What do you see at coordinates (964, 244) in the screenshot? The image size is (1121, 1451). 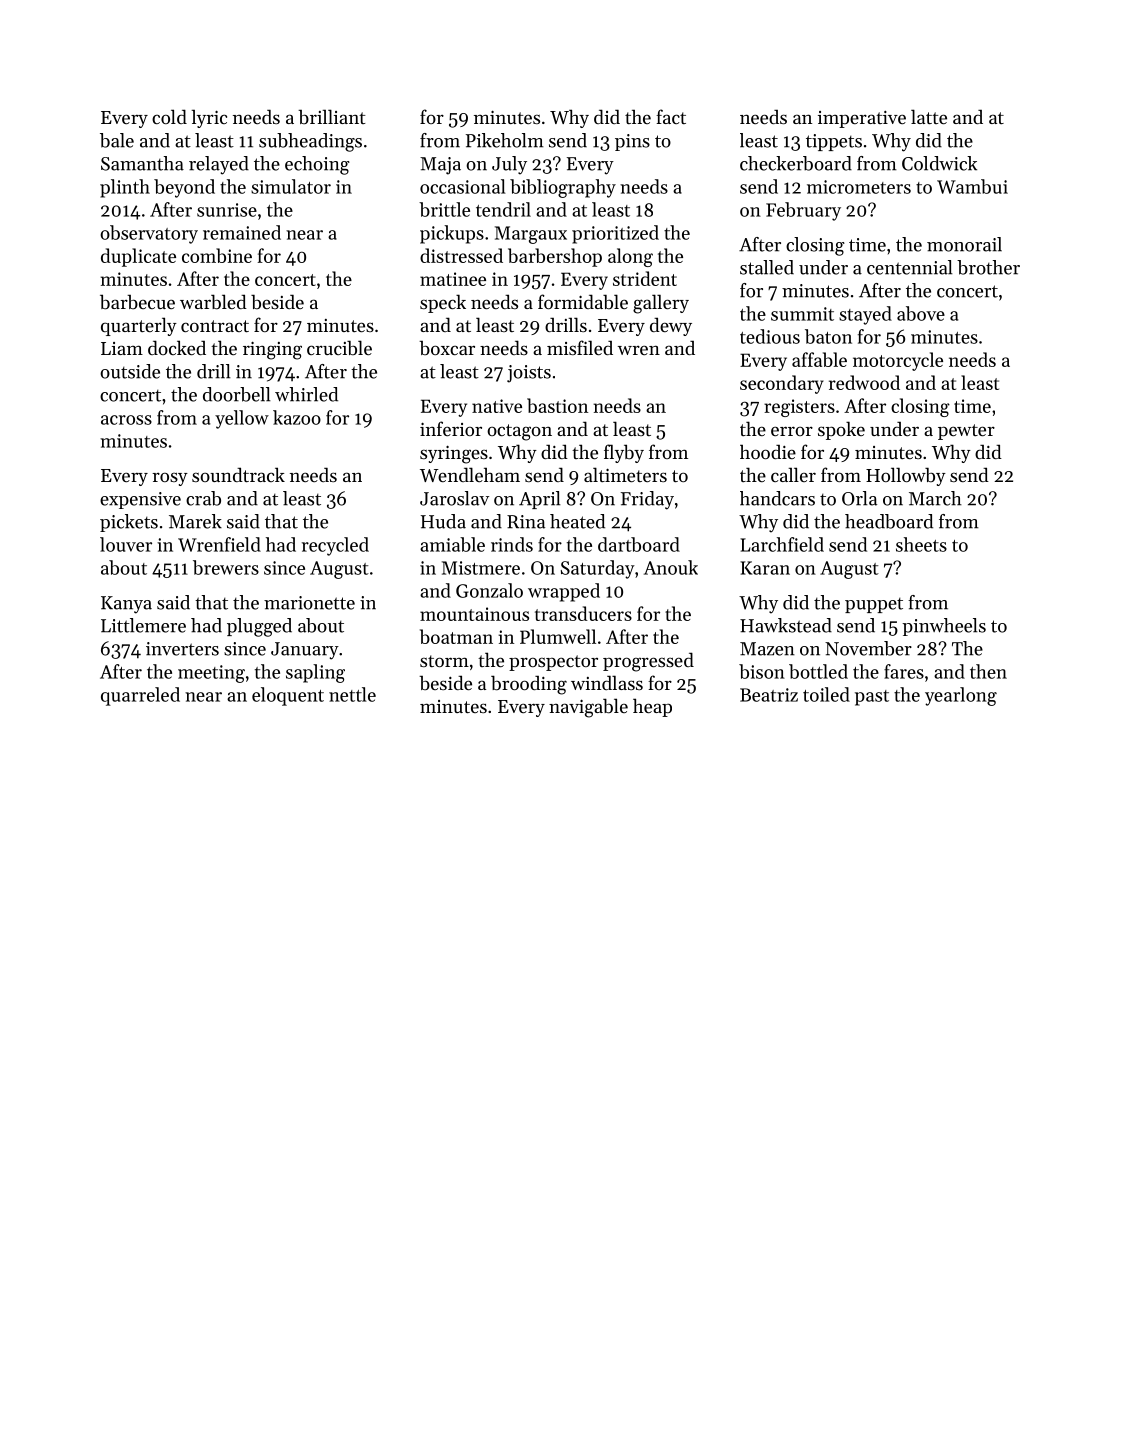 I see `monorail` at bounding box center [964, 244].
